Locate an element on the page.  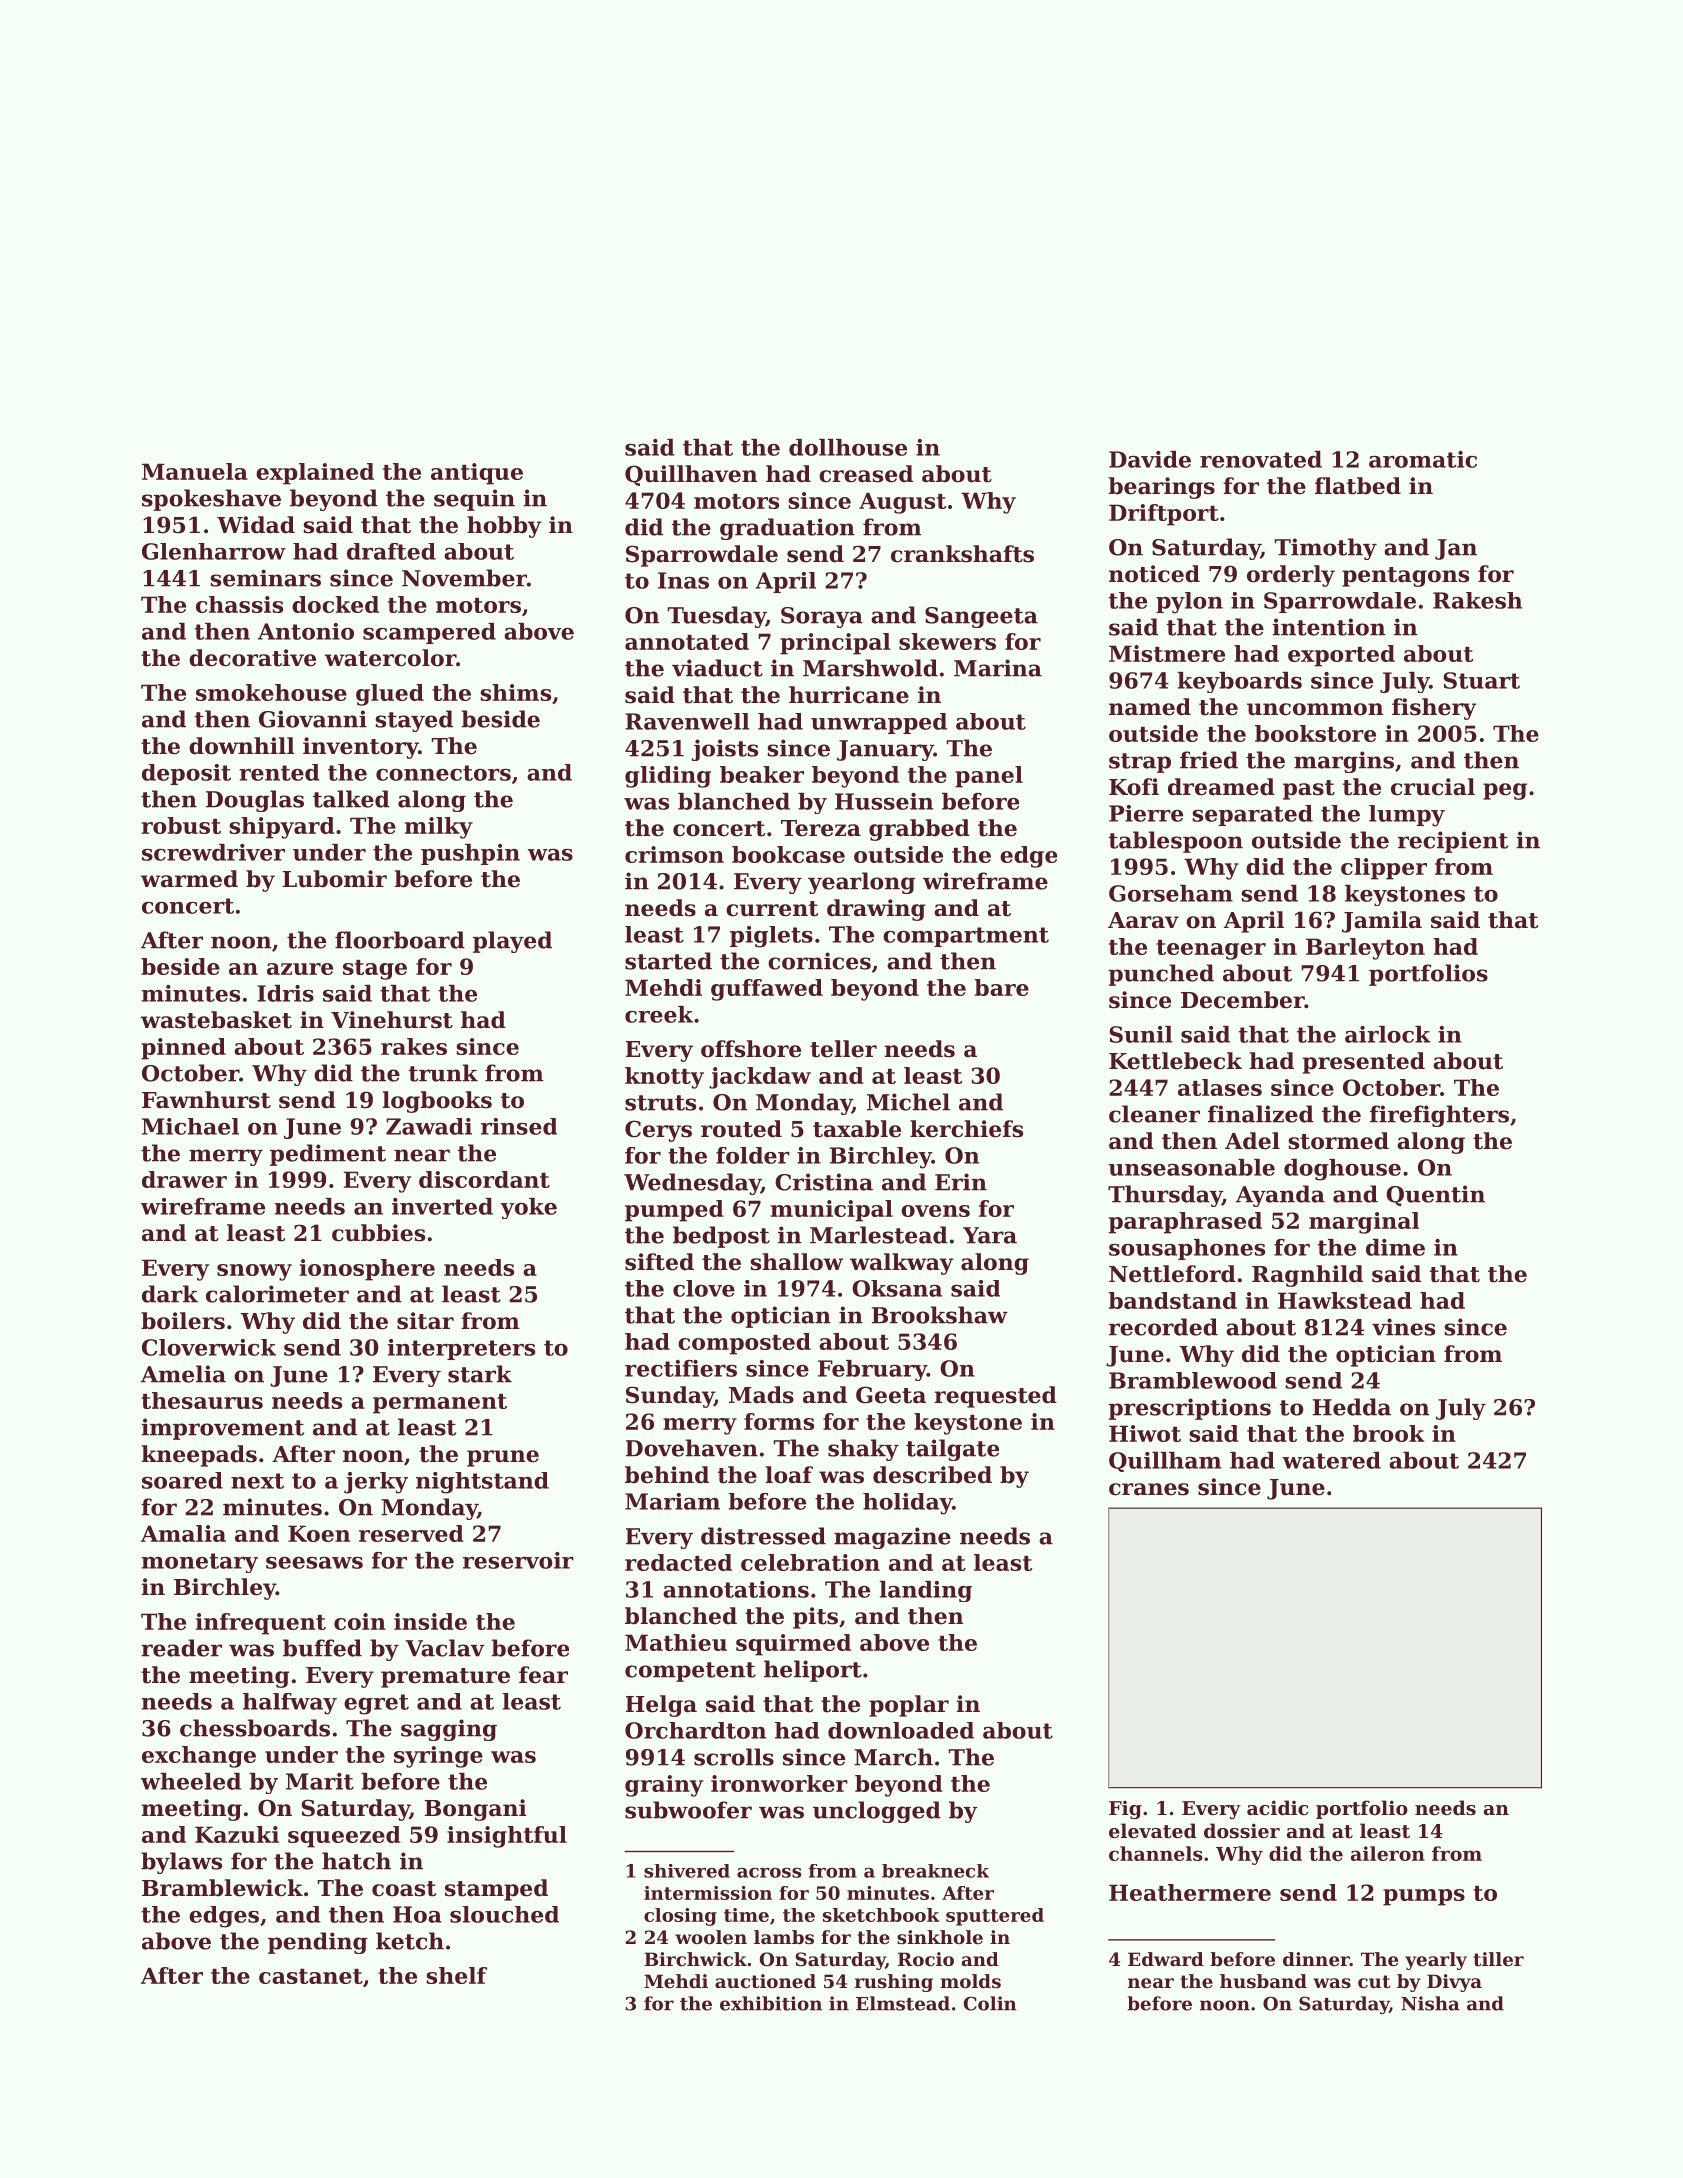
aromatic is located at coordinates (1423, 459).
